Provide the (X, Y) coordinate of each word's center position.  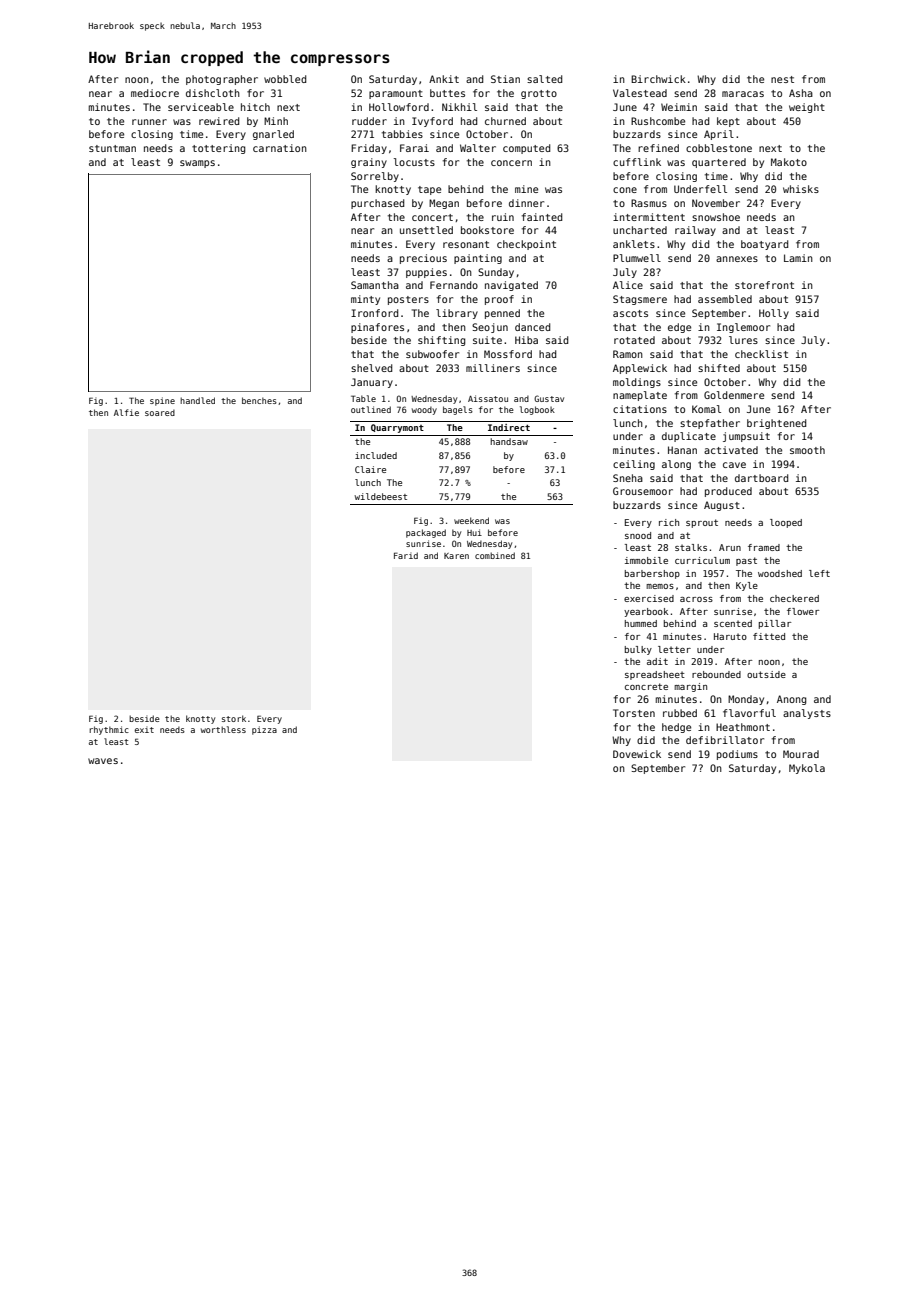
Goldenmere (734, 395)
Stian (505, 79)
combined (495, 555)
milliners (493, 368)
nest (782, 79)
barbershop (652, 574)
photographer (222, 80)
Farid (406, 555)
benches (259, 400)
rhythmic (109, 730)
